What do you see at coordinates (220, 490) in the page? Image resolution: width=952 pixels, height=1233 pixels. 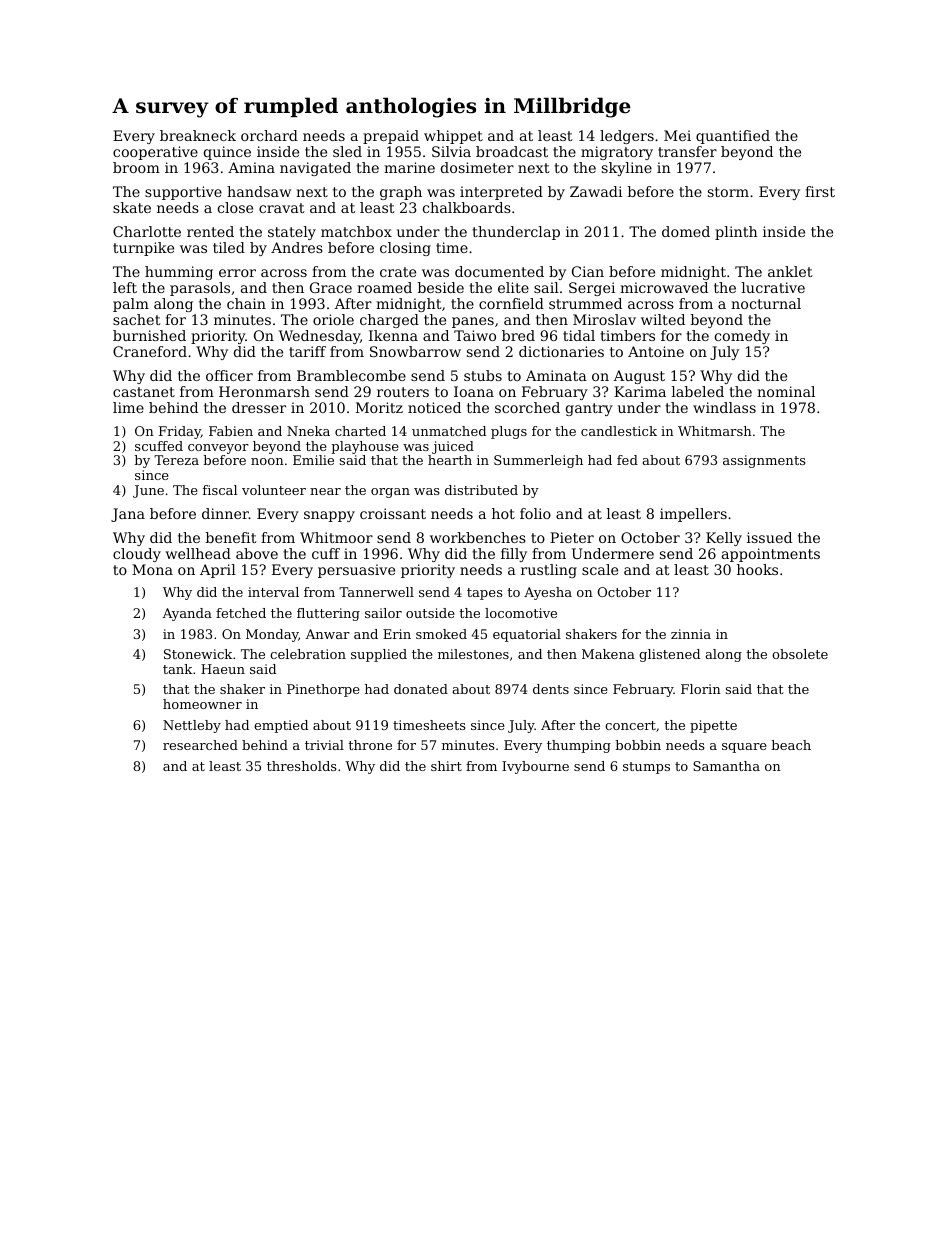 I see `fiscal` at bounding box center [220, 490].
